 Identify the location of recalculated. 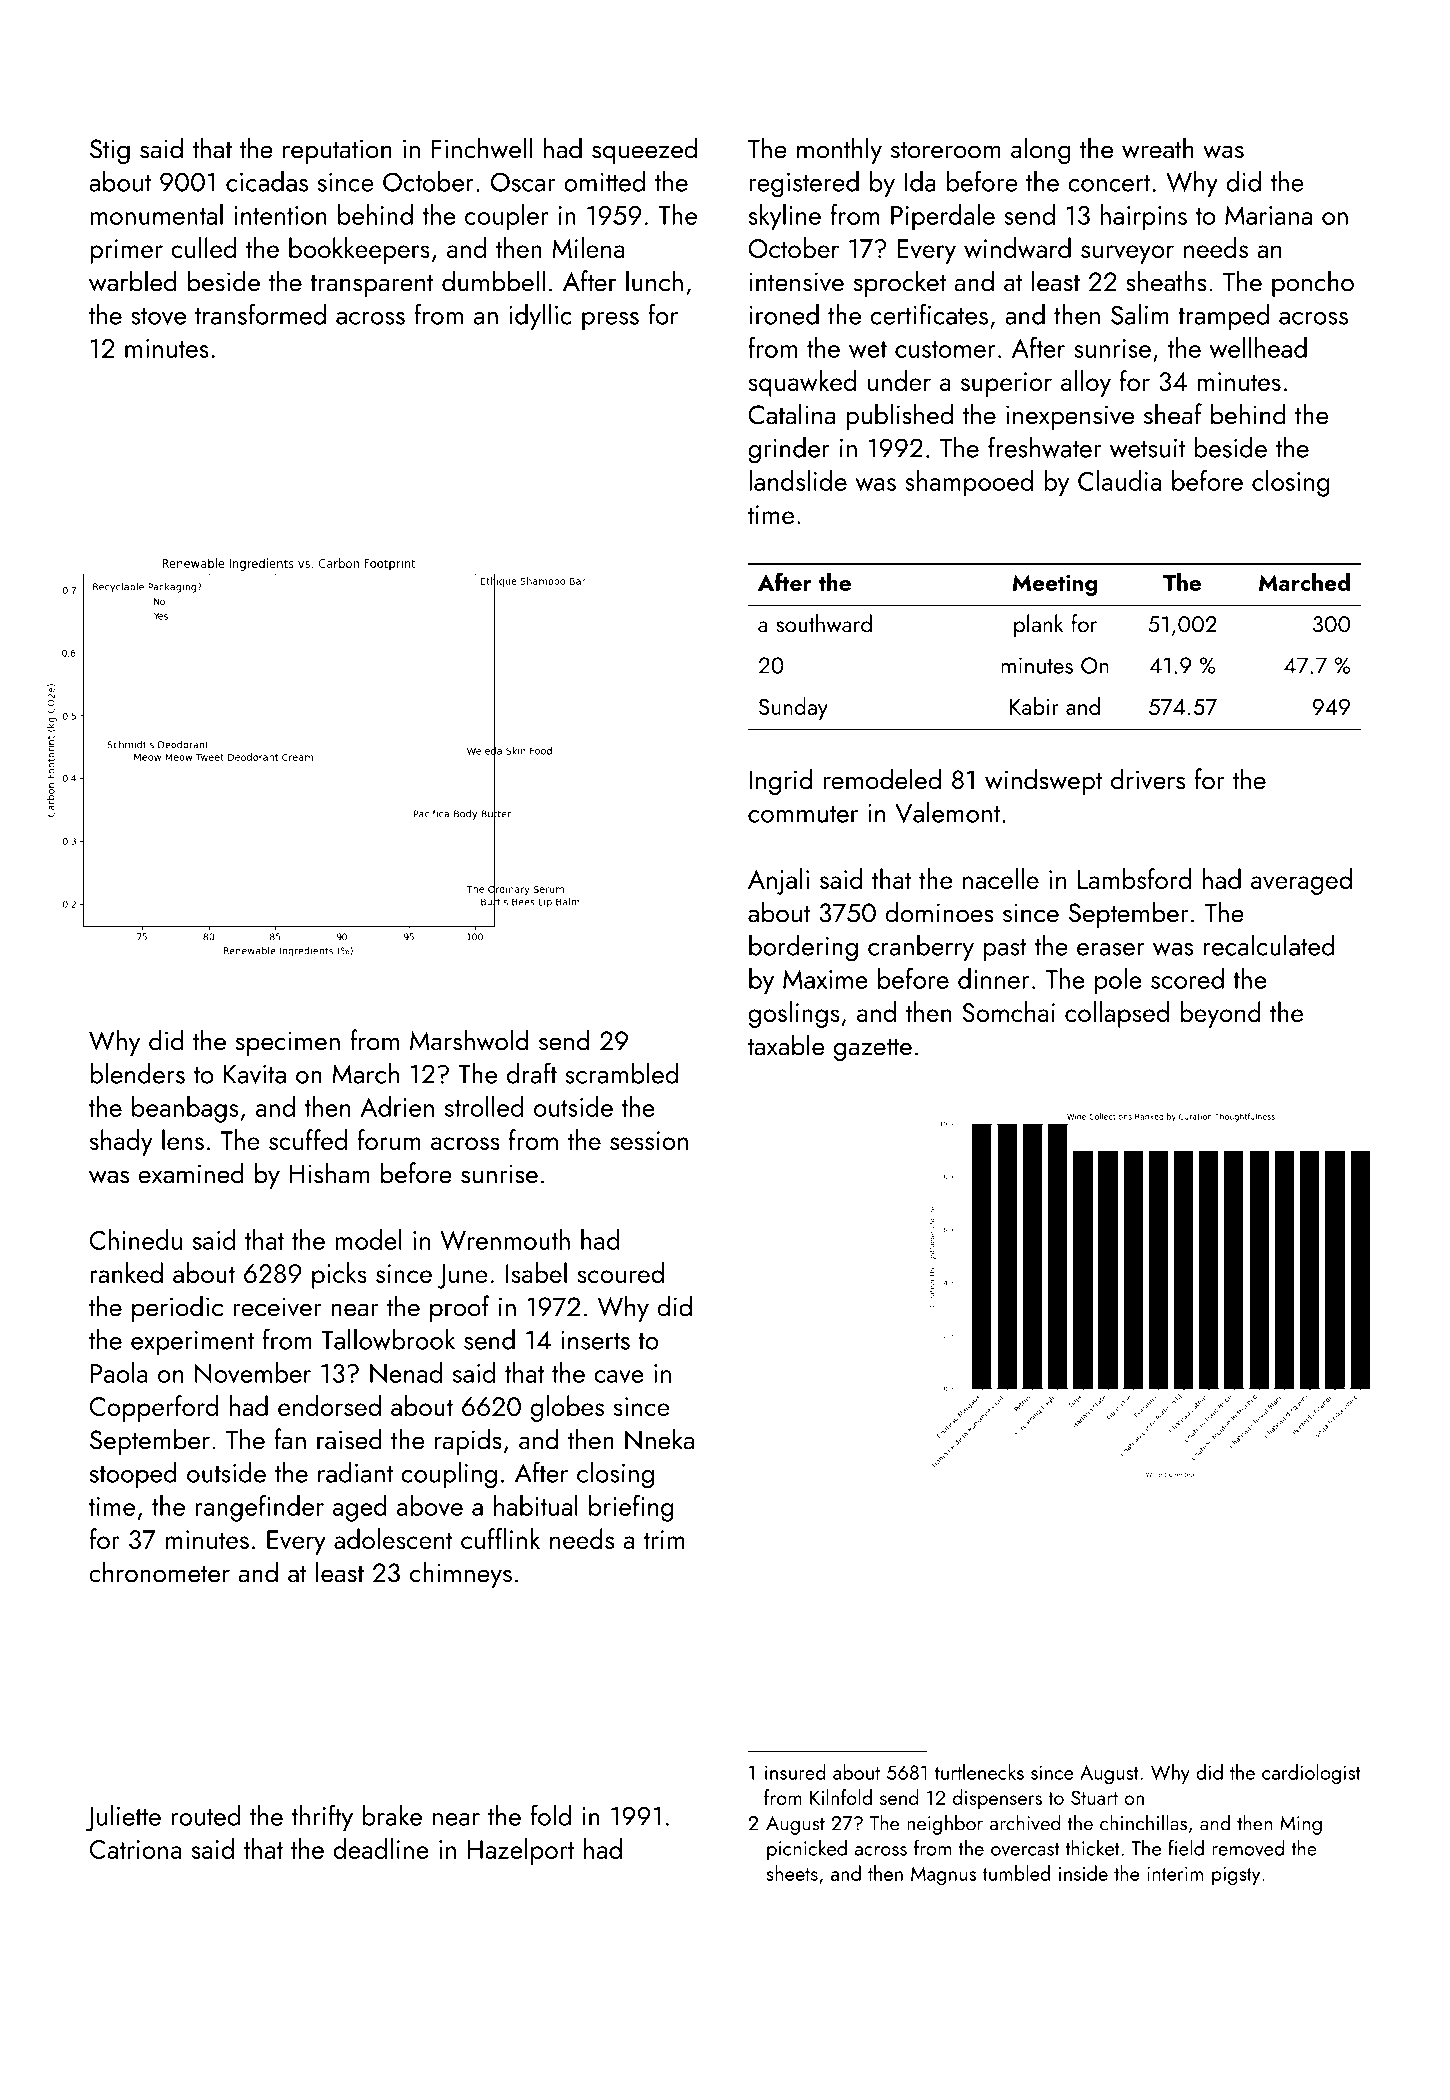
(1269, 945).
